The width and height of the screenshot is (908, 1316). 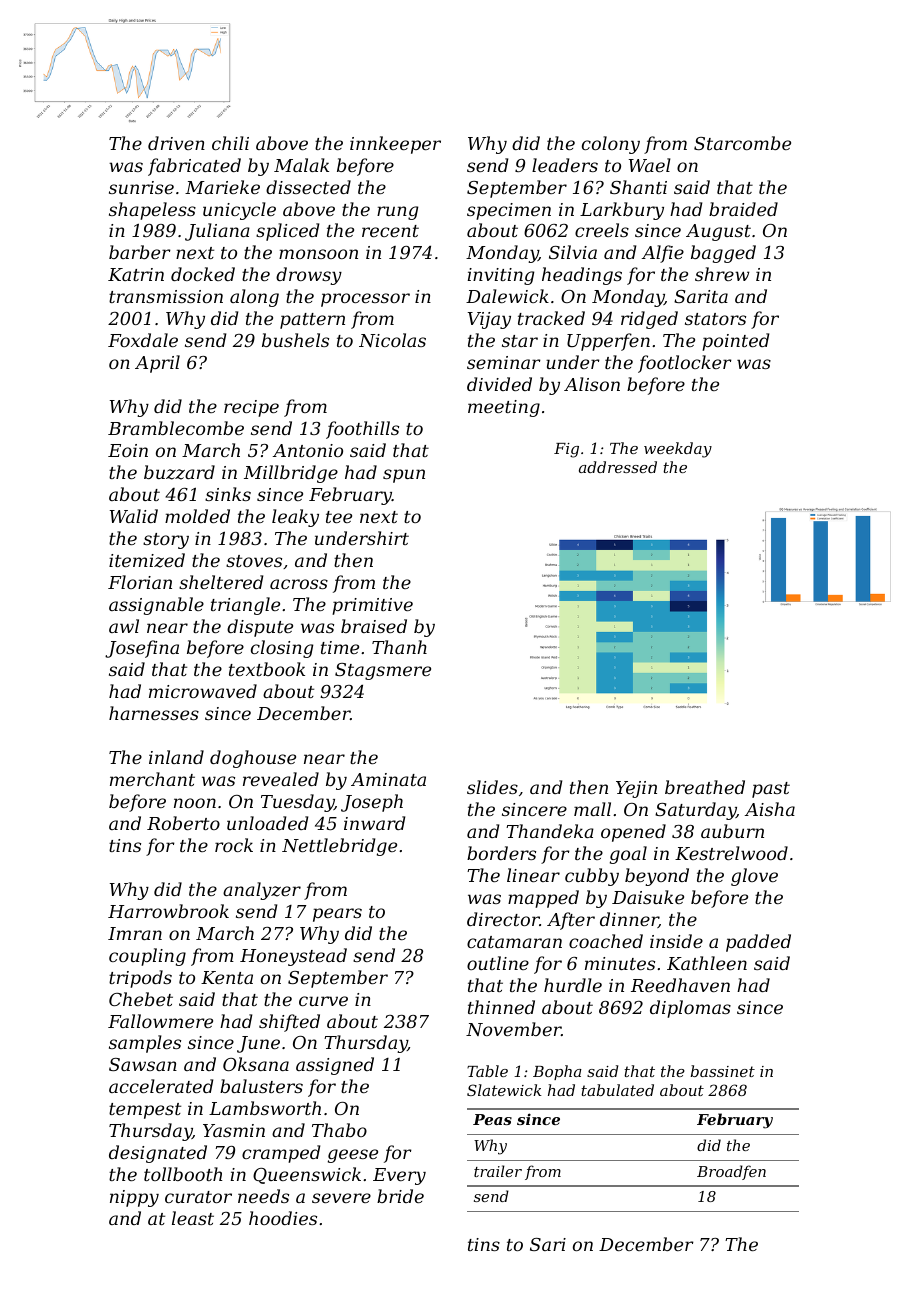 What do you see at coordinates (633, 833) in the screenshot?
I see `opened` at bounding box center [633, 833].
